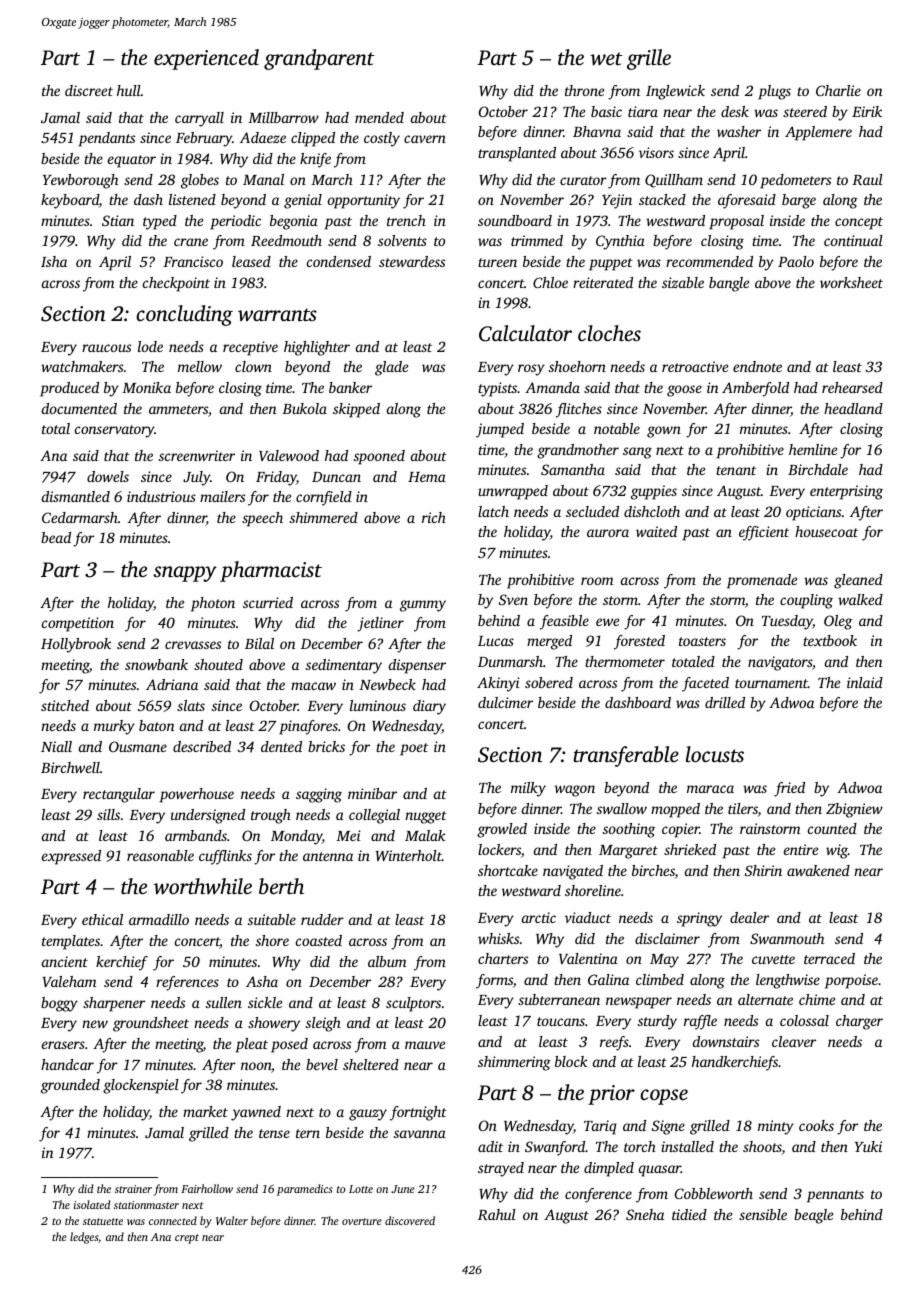 The height and width of the page is (1308, 924). What do you see at coordinates (92, 1204) in the page?
I see `isolated` at bounding box center [92, 1204].
